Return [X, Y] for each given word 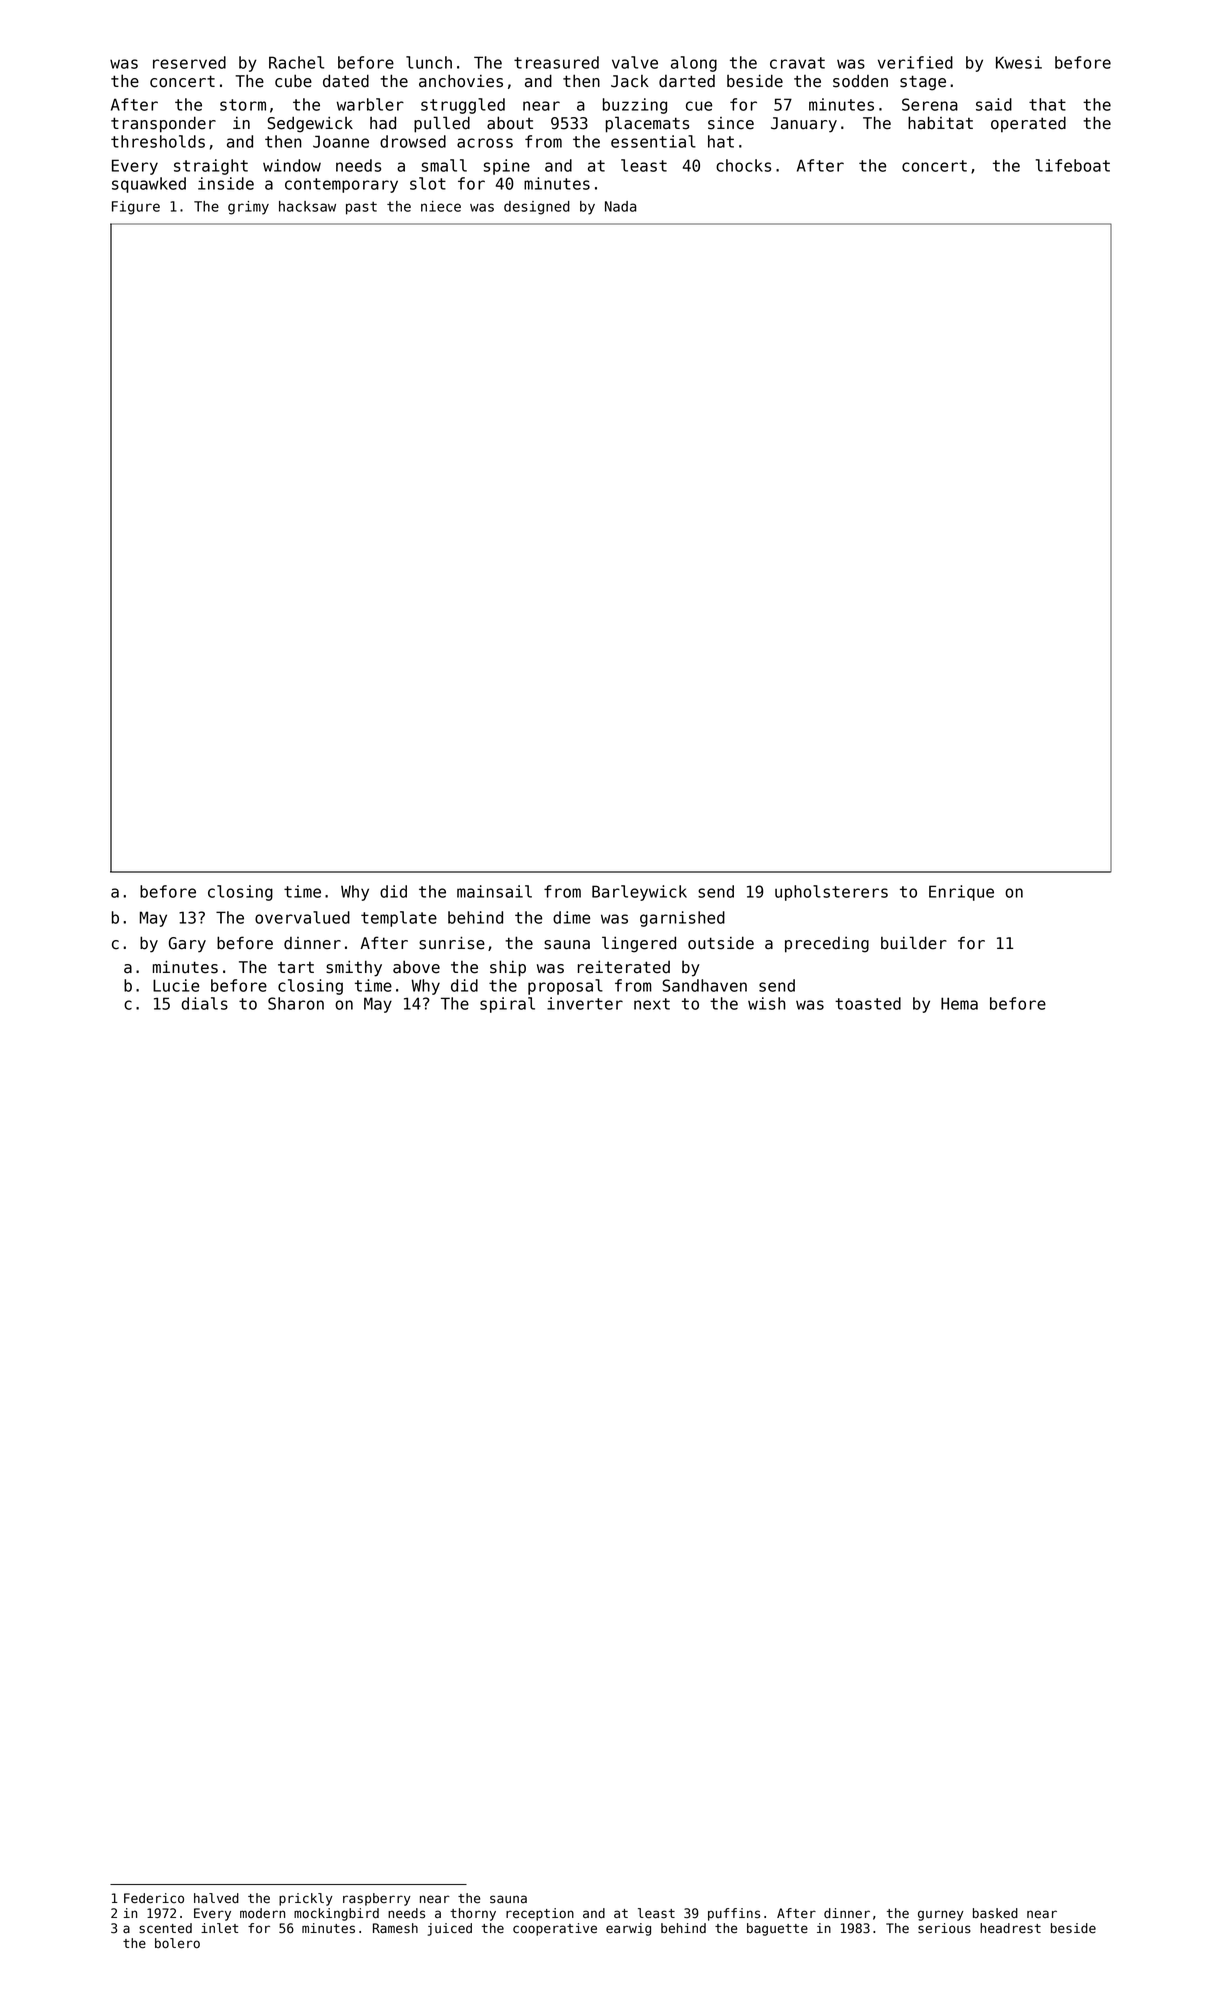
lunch [429, 62]
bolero [177, 1943]
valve [635, 62]
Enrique [961, 893]
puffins [734, 1914]
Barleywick [639, 893]
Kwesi [1019, 62]
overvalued [302, 917]
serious [944, 1928]
